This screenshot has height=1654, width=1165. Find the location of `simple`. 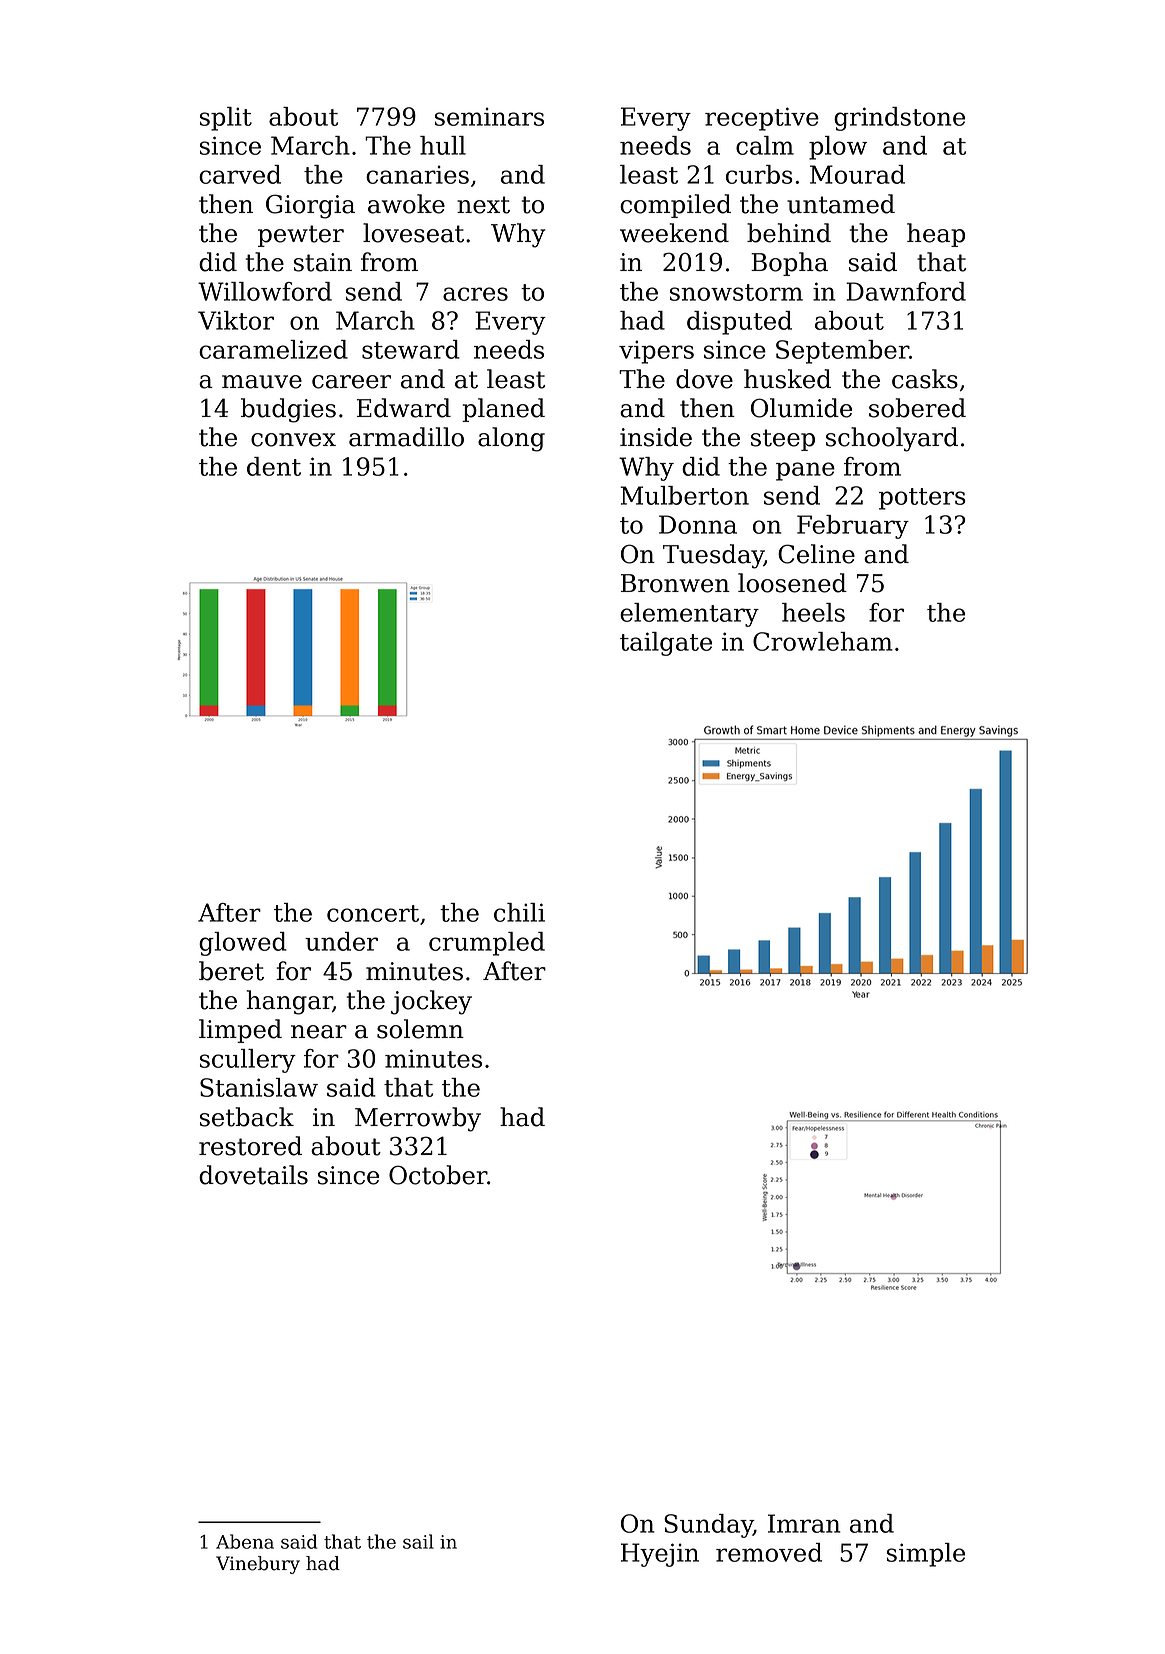

simple is located at coordinates (926, 1555).
